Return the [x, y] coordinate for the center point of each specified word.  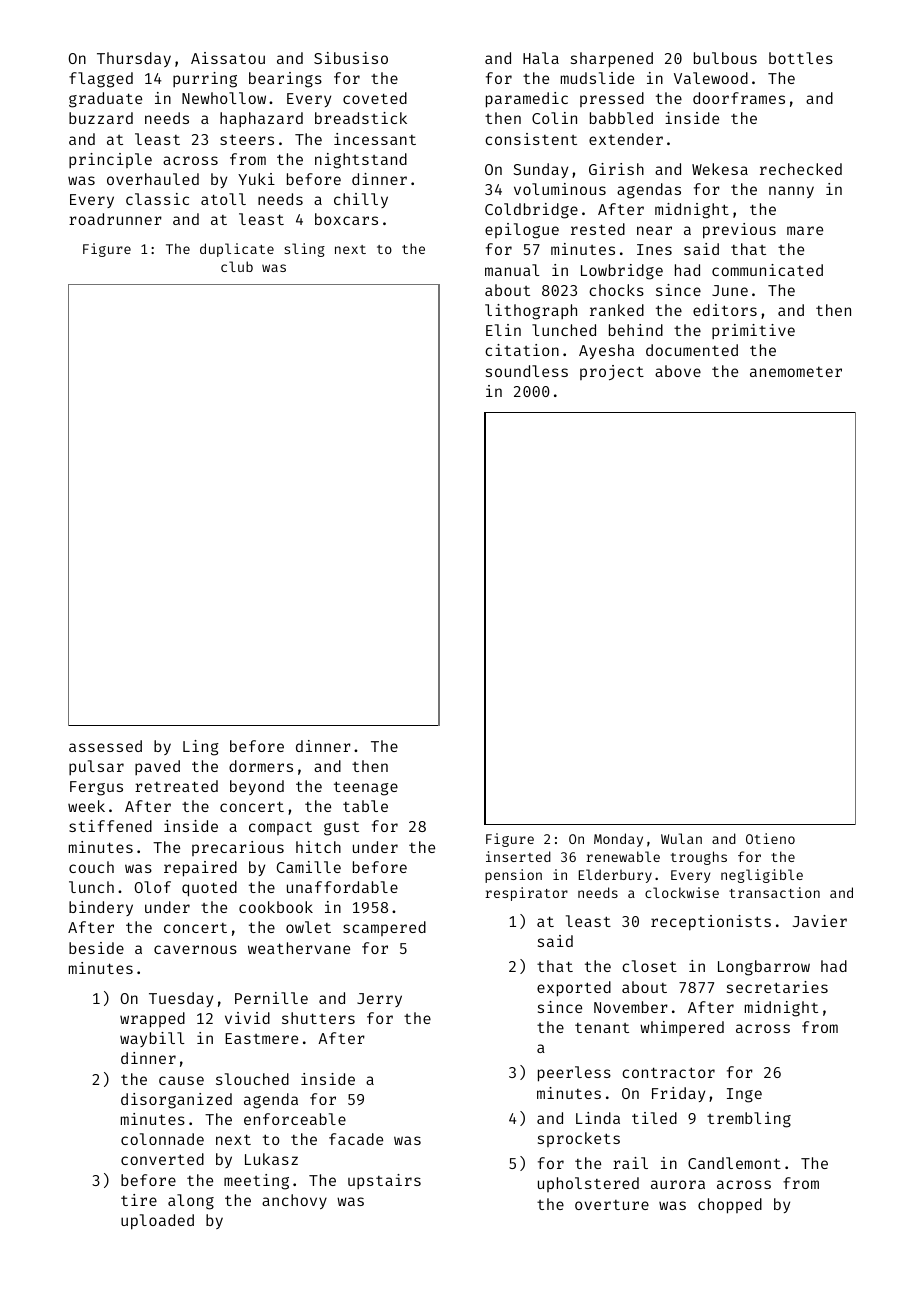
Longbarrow [764, 968]
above [678, 371]
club [237, 266]
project [612, 372]
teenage [366, 788]
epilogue [522, 231]
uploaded [157, 1222]
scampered [384, 928]
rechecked [801, 169]
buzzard [101, 118]
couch [91, 867]
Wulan [681, 838]
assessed [105, 746]
